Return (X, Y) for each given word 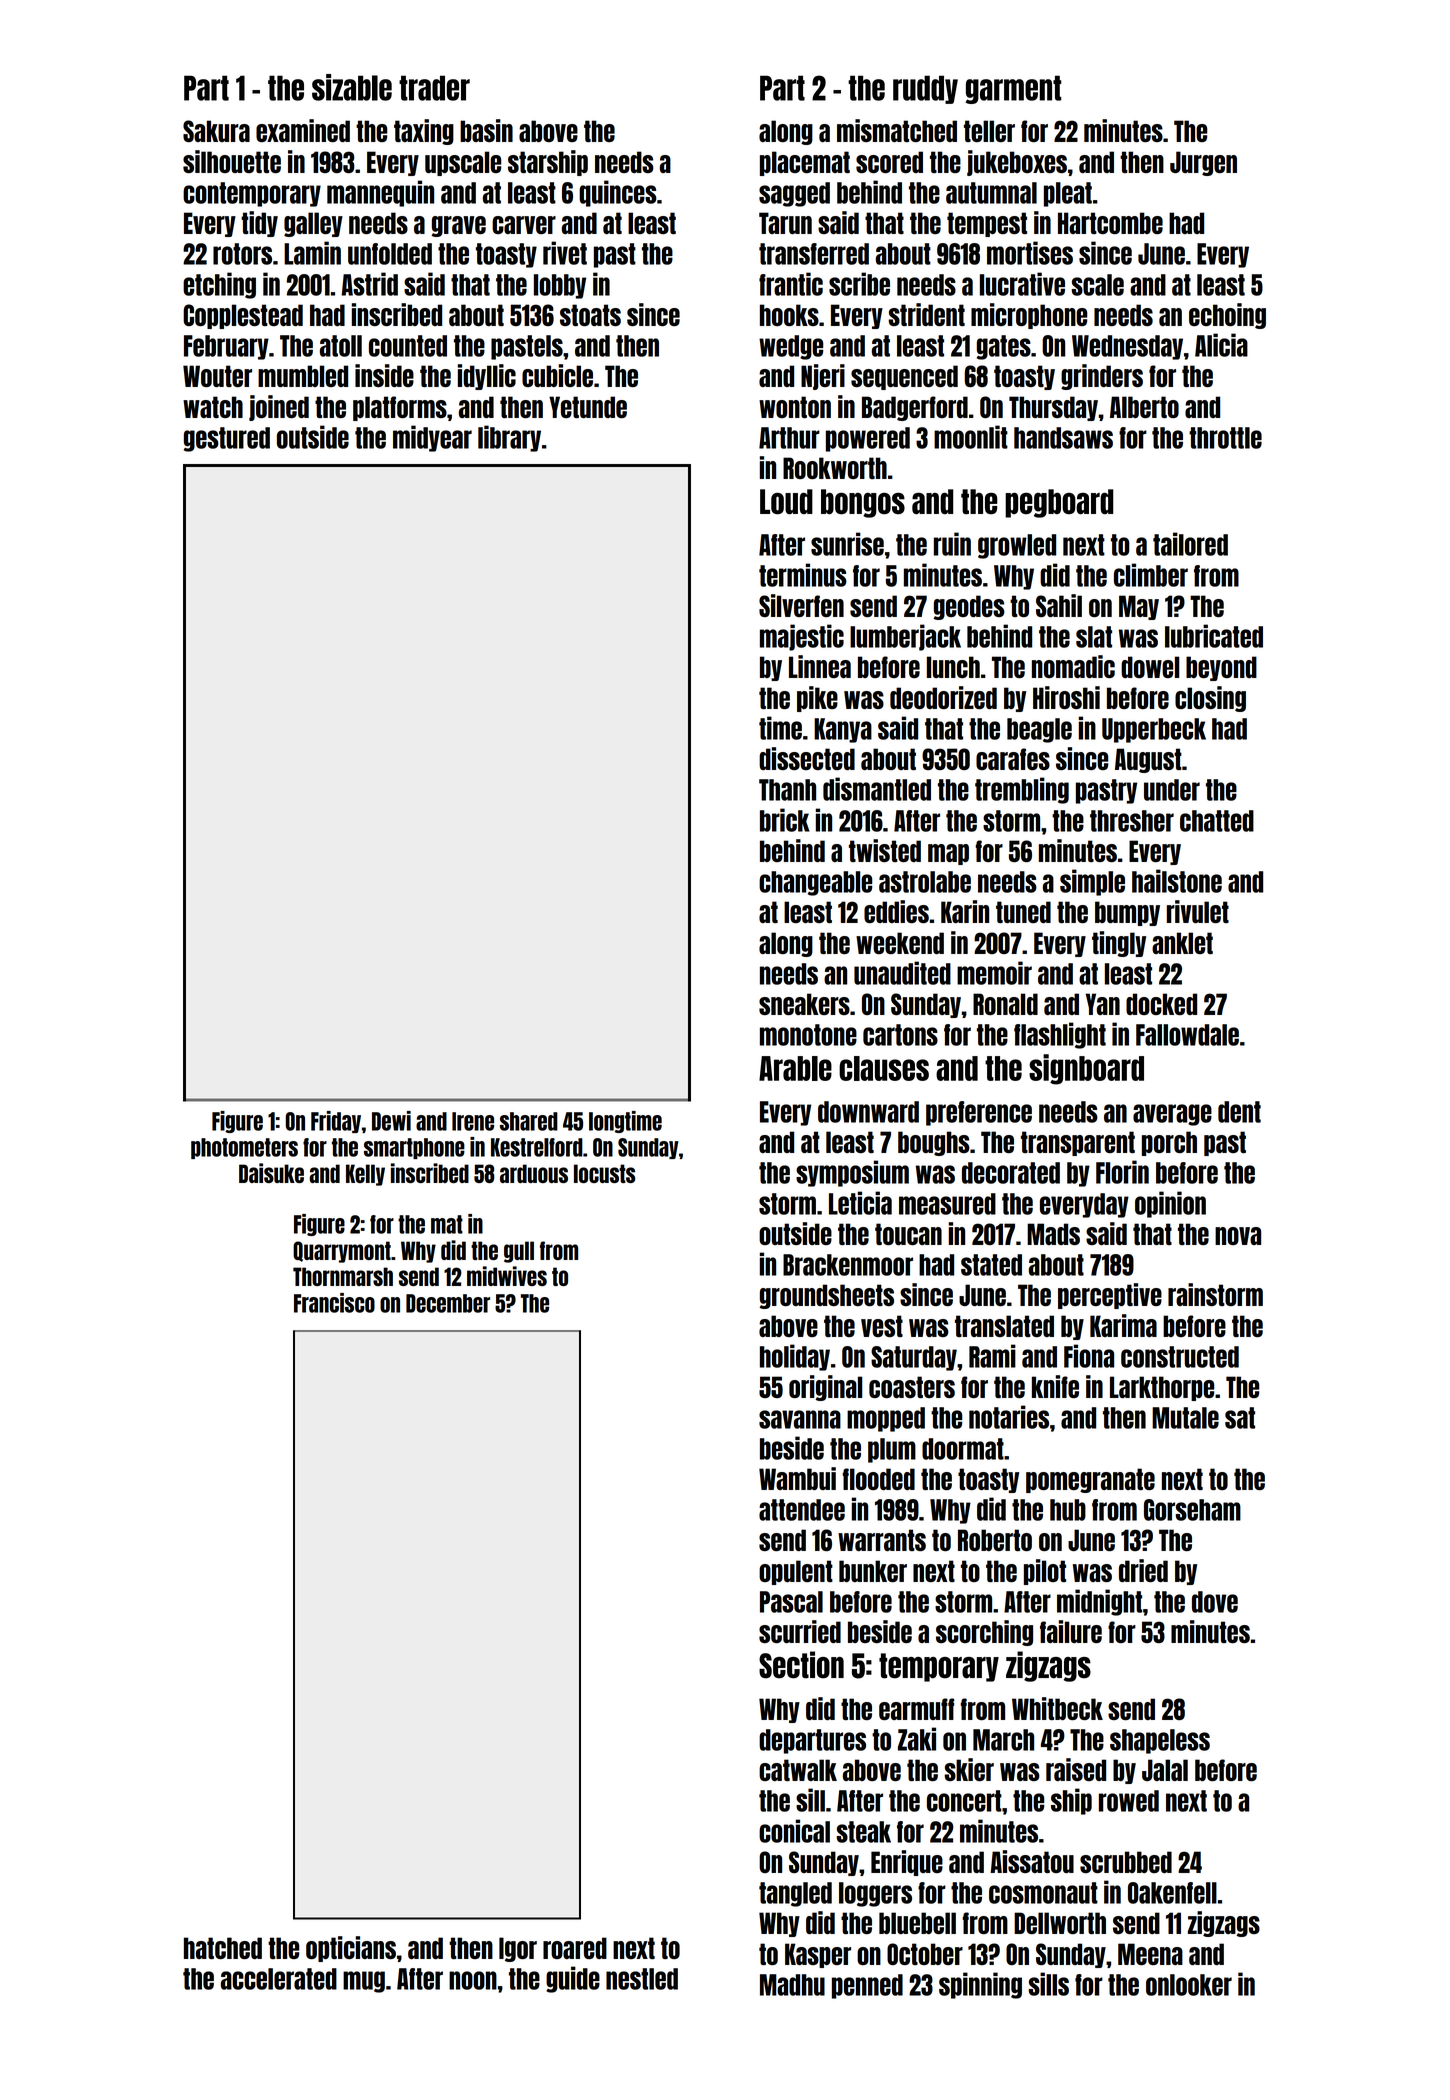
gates (1004, 347)
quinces (618, 193)
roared (575, 1948)
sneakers (804, 1004)
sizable (352, 87)
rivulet (1198, 911)
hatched (223, 1948)
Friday (336, 1122)
